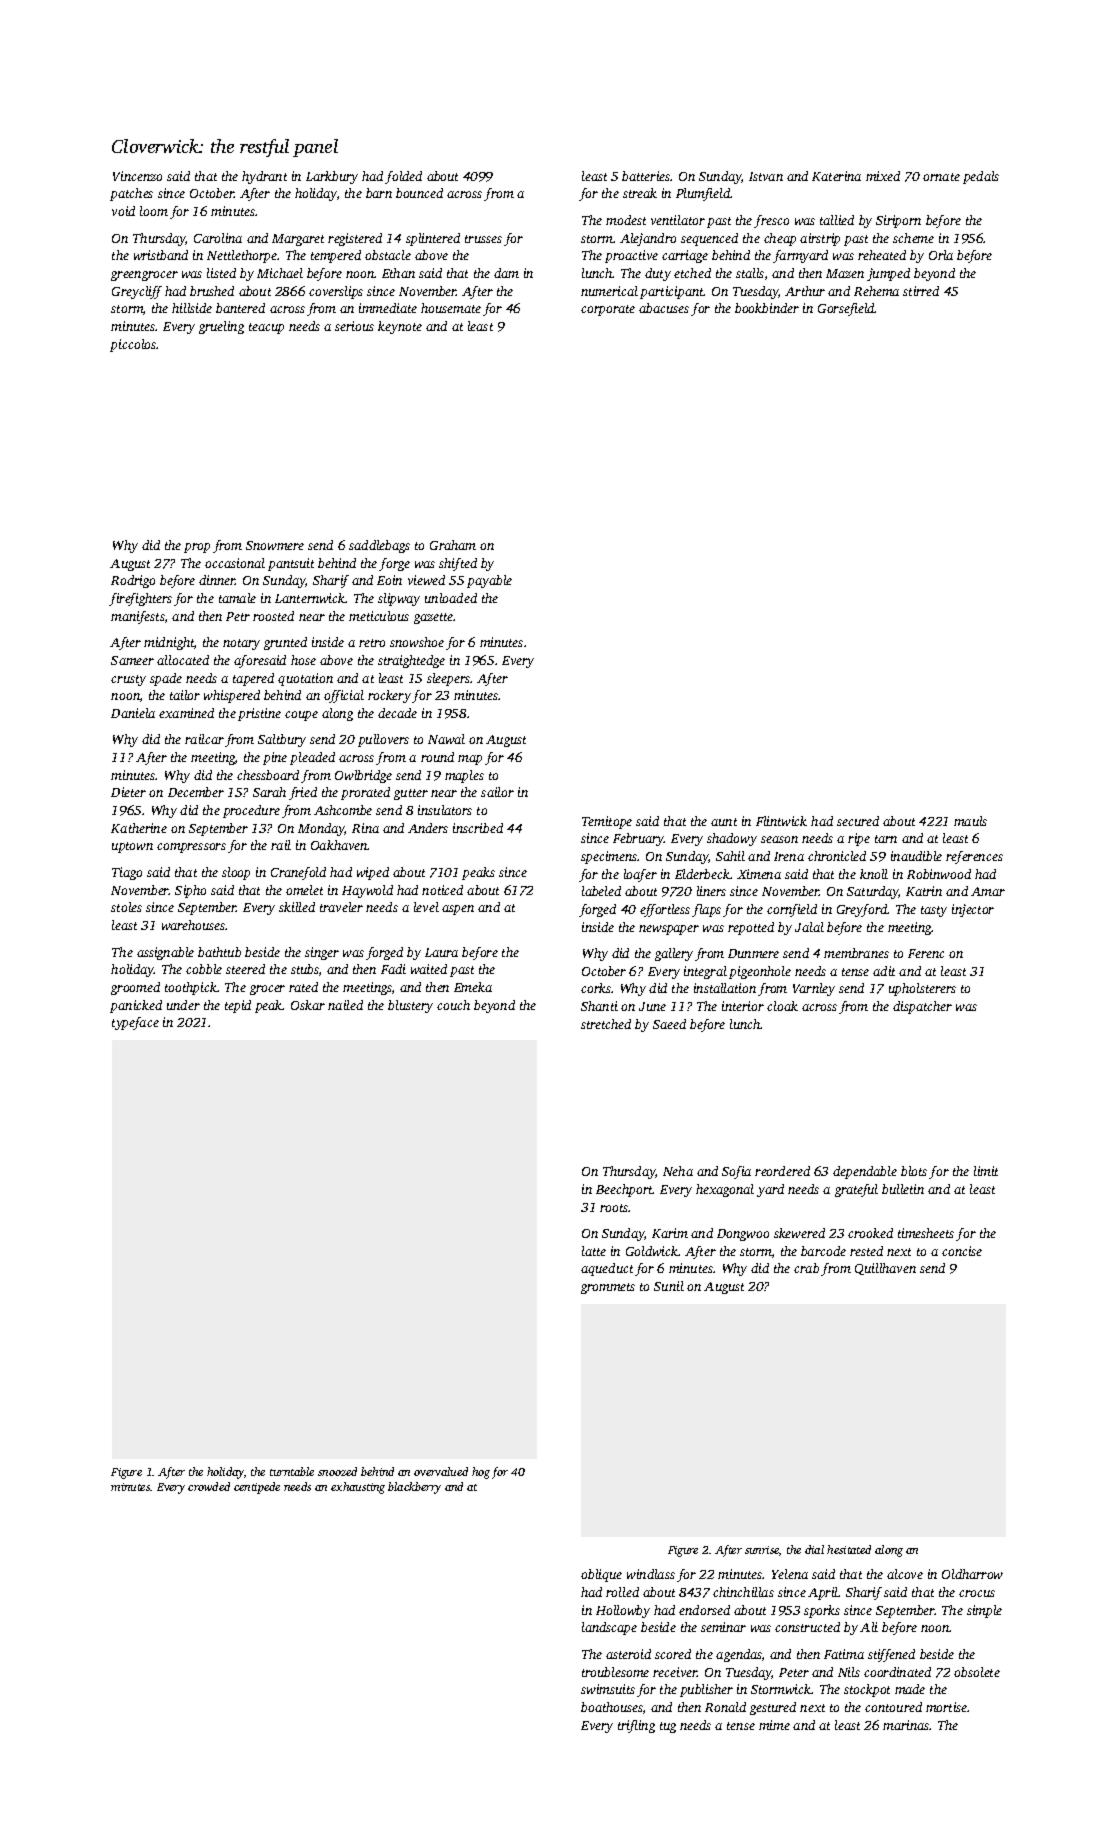 This document has height=1841, width=1118. Describe the element at coordinates (628, 1654) in the document. I see `asteroid` at that location.
